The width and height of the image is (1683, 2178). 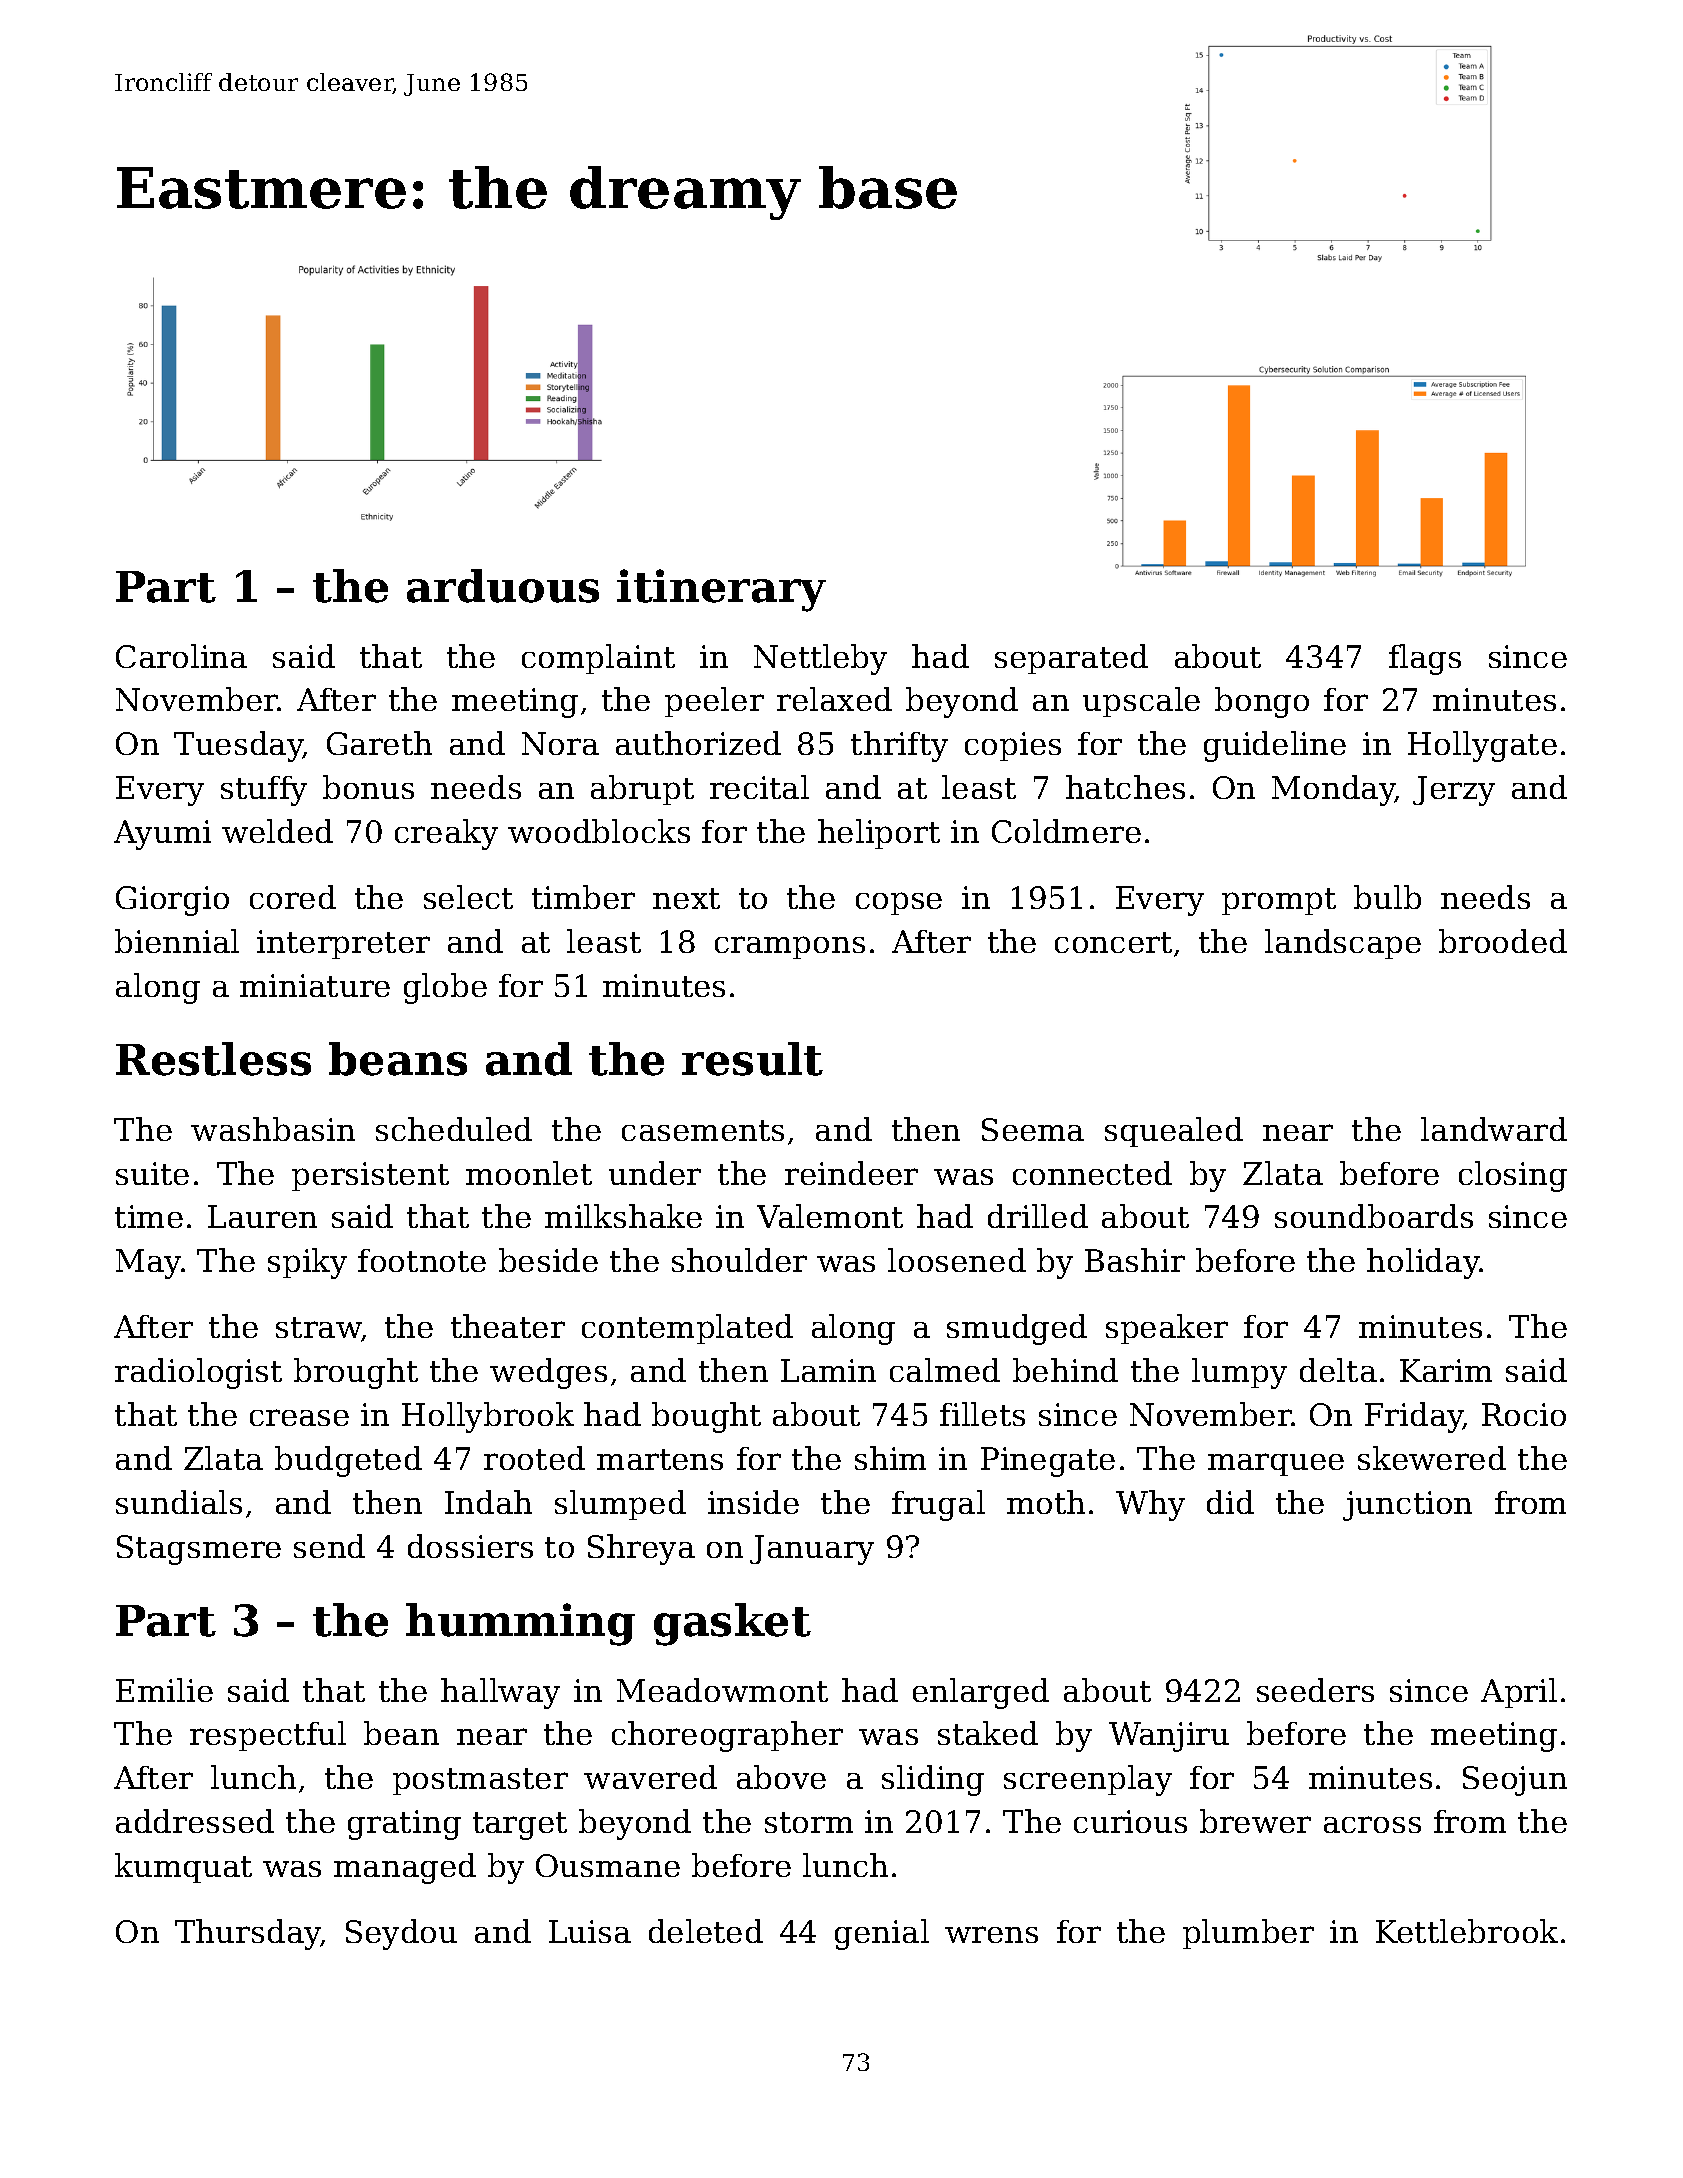 What do you see at coordinates (1315, 1690) in the image?
I see `seeders` at bounding box center [1315, 1690].
